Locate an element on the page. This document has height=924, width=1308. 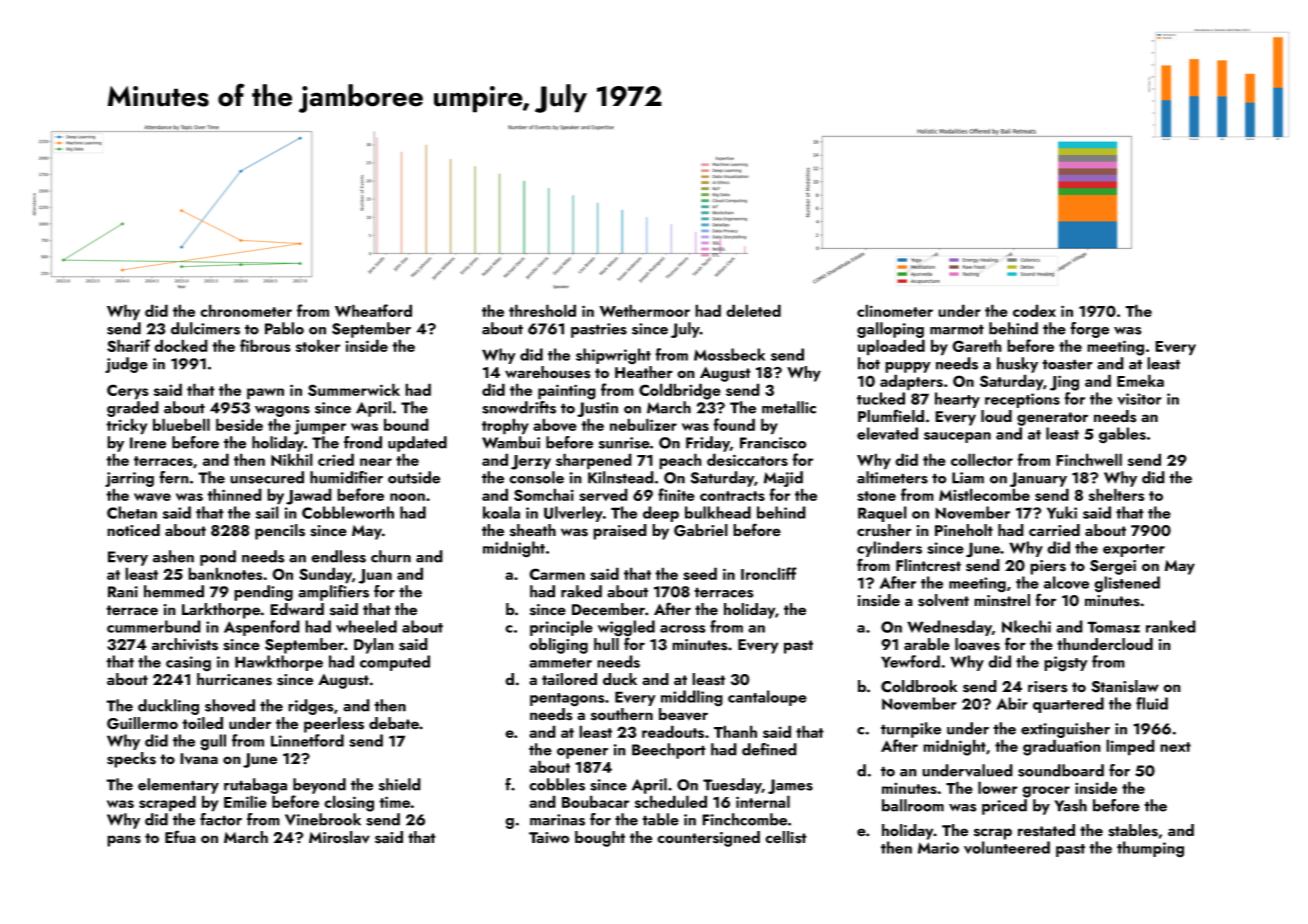
wiggled is located at coordinates (626, 628).
